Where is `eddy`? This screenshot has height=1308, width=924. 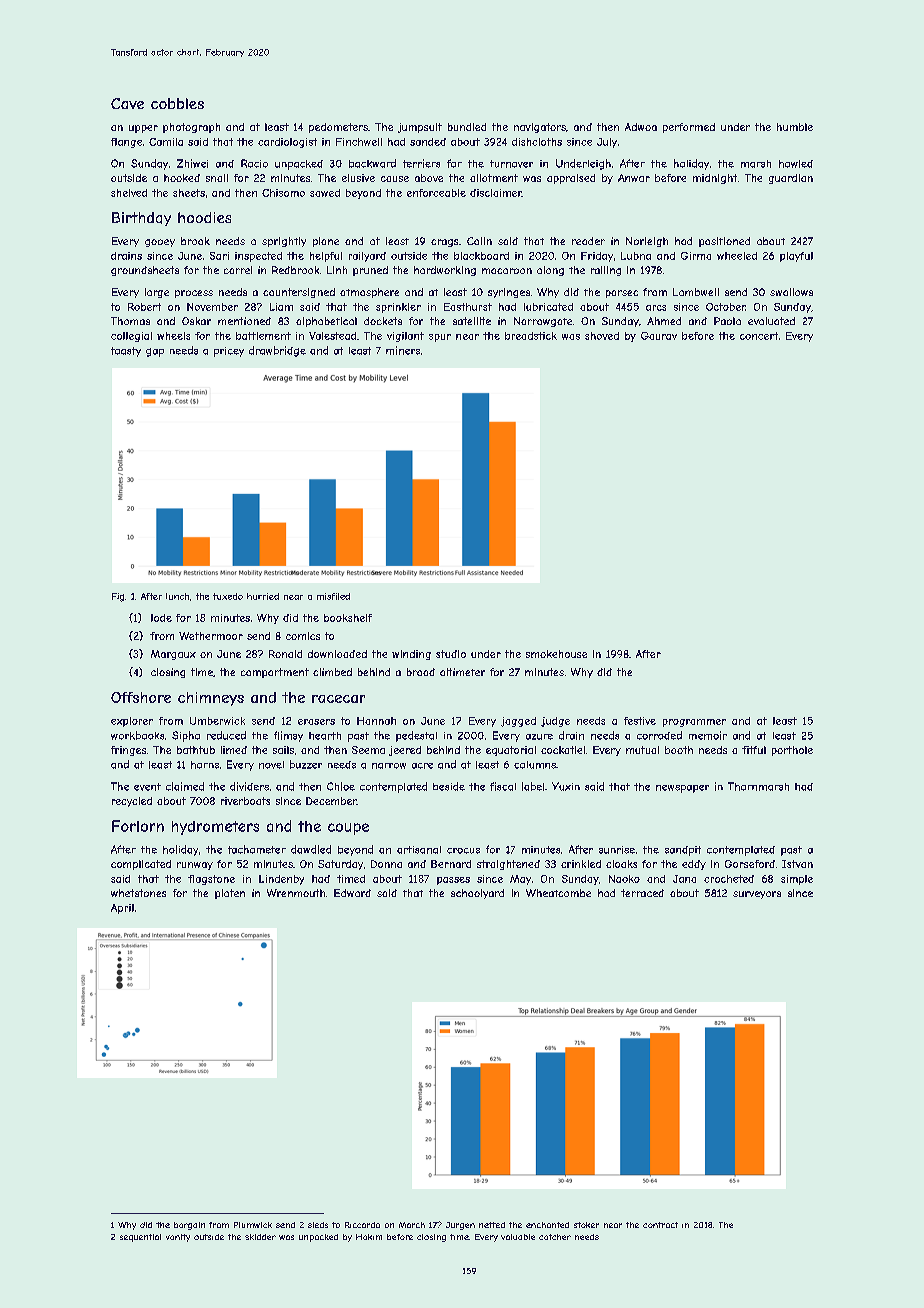 eddy is located at coordinates (694, 865).
